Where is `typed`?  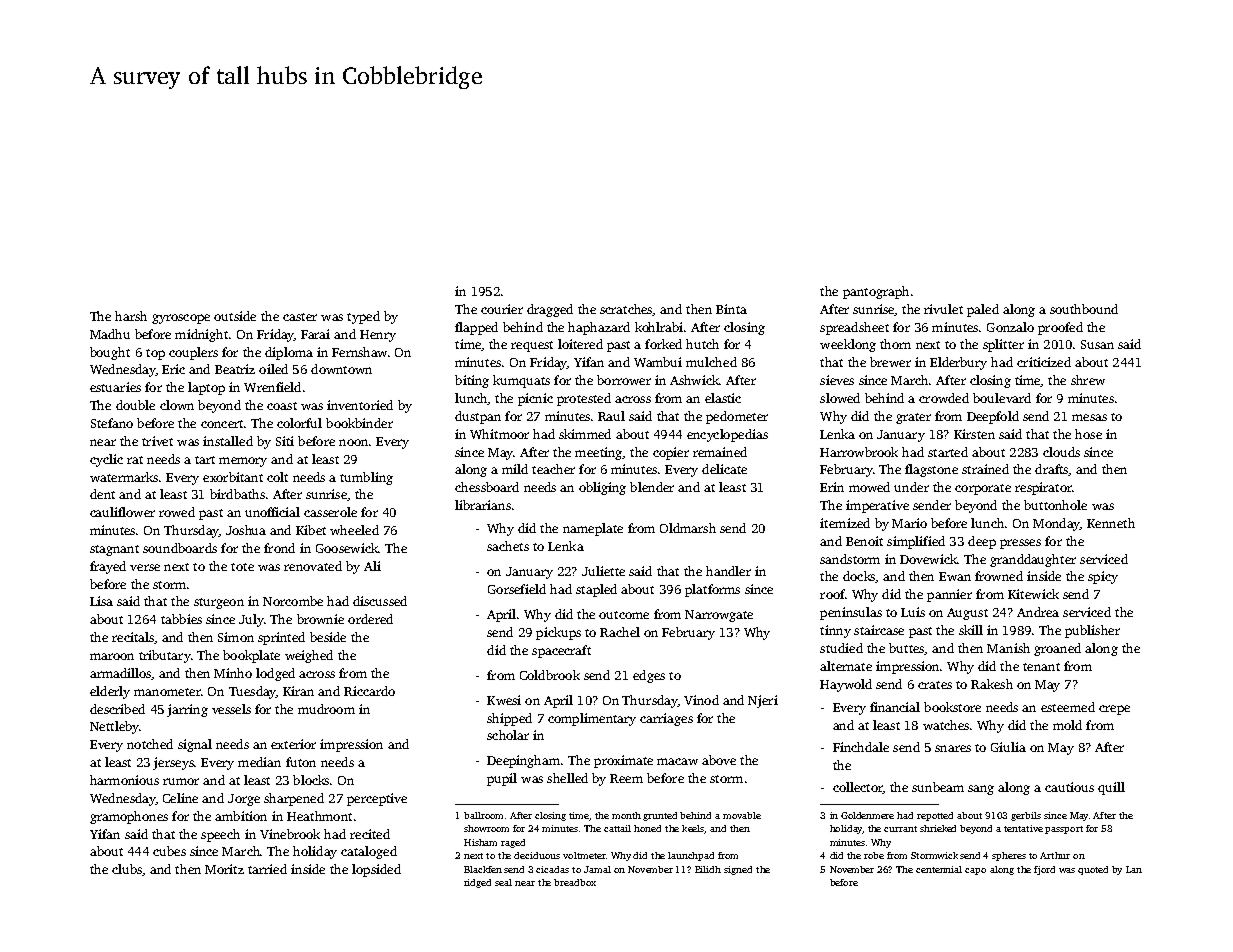 typed is located at coordinates (363, 317).
